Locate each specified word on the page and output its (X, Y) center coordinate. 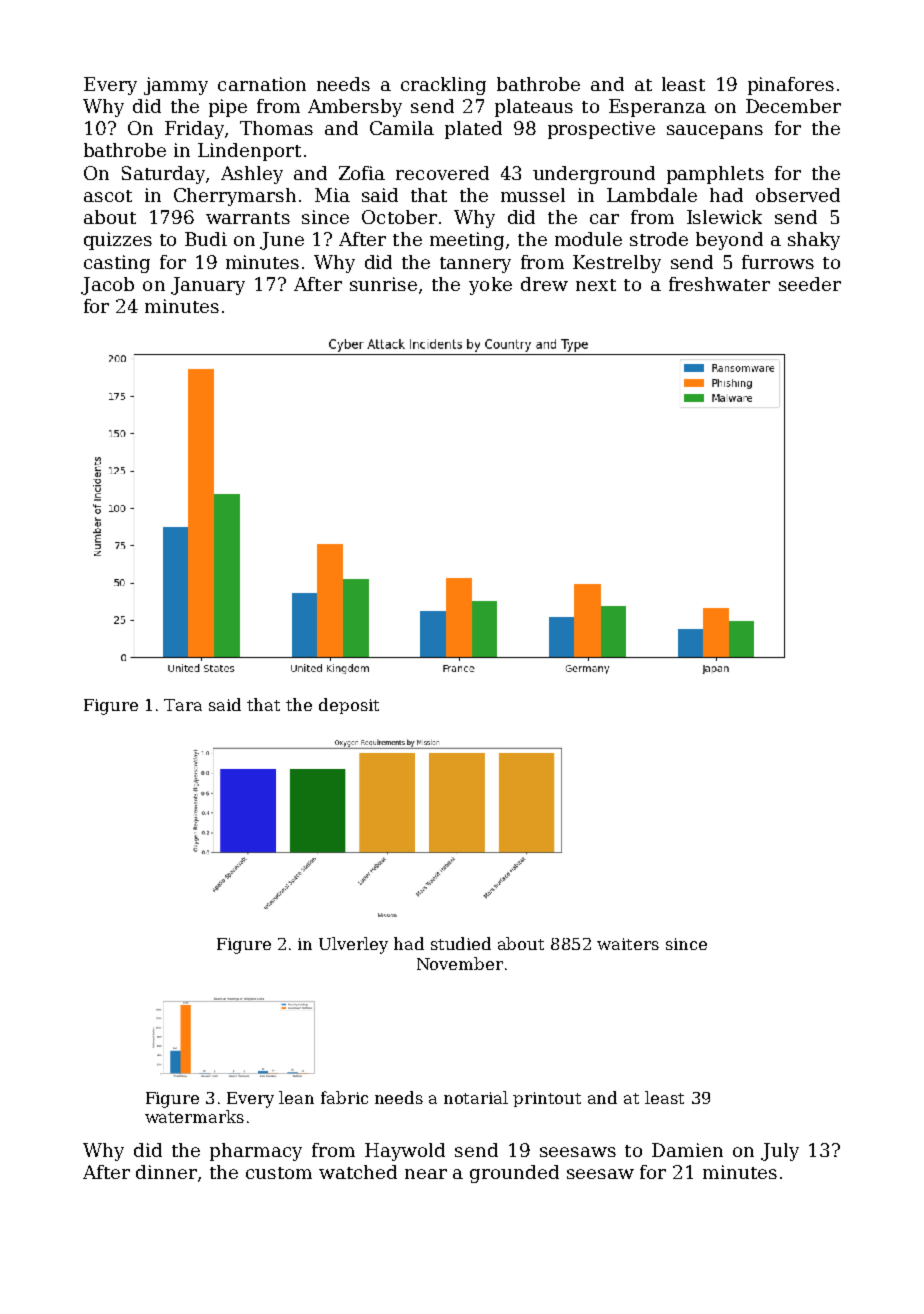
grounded (514, 1174)
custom (279, 1173)
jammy (176, 86)
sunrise (383, 284)
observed (798, 195)
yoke (490, 286)
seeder (810, 284)
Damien (687, 1150)
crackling (443, 86)
